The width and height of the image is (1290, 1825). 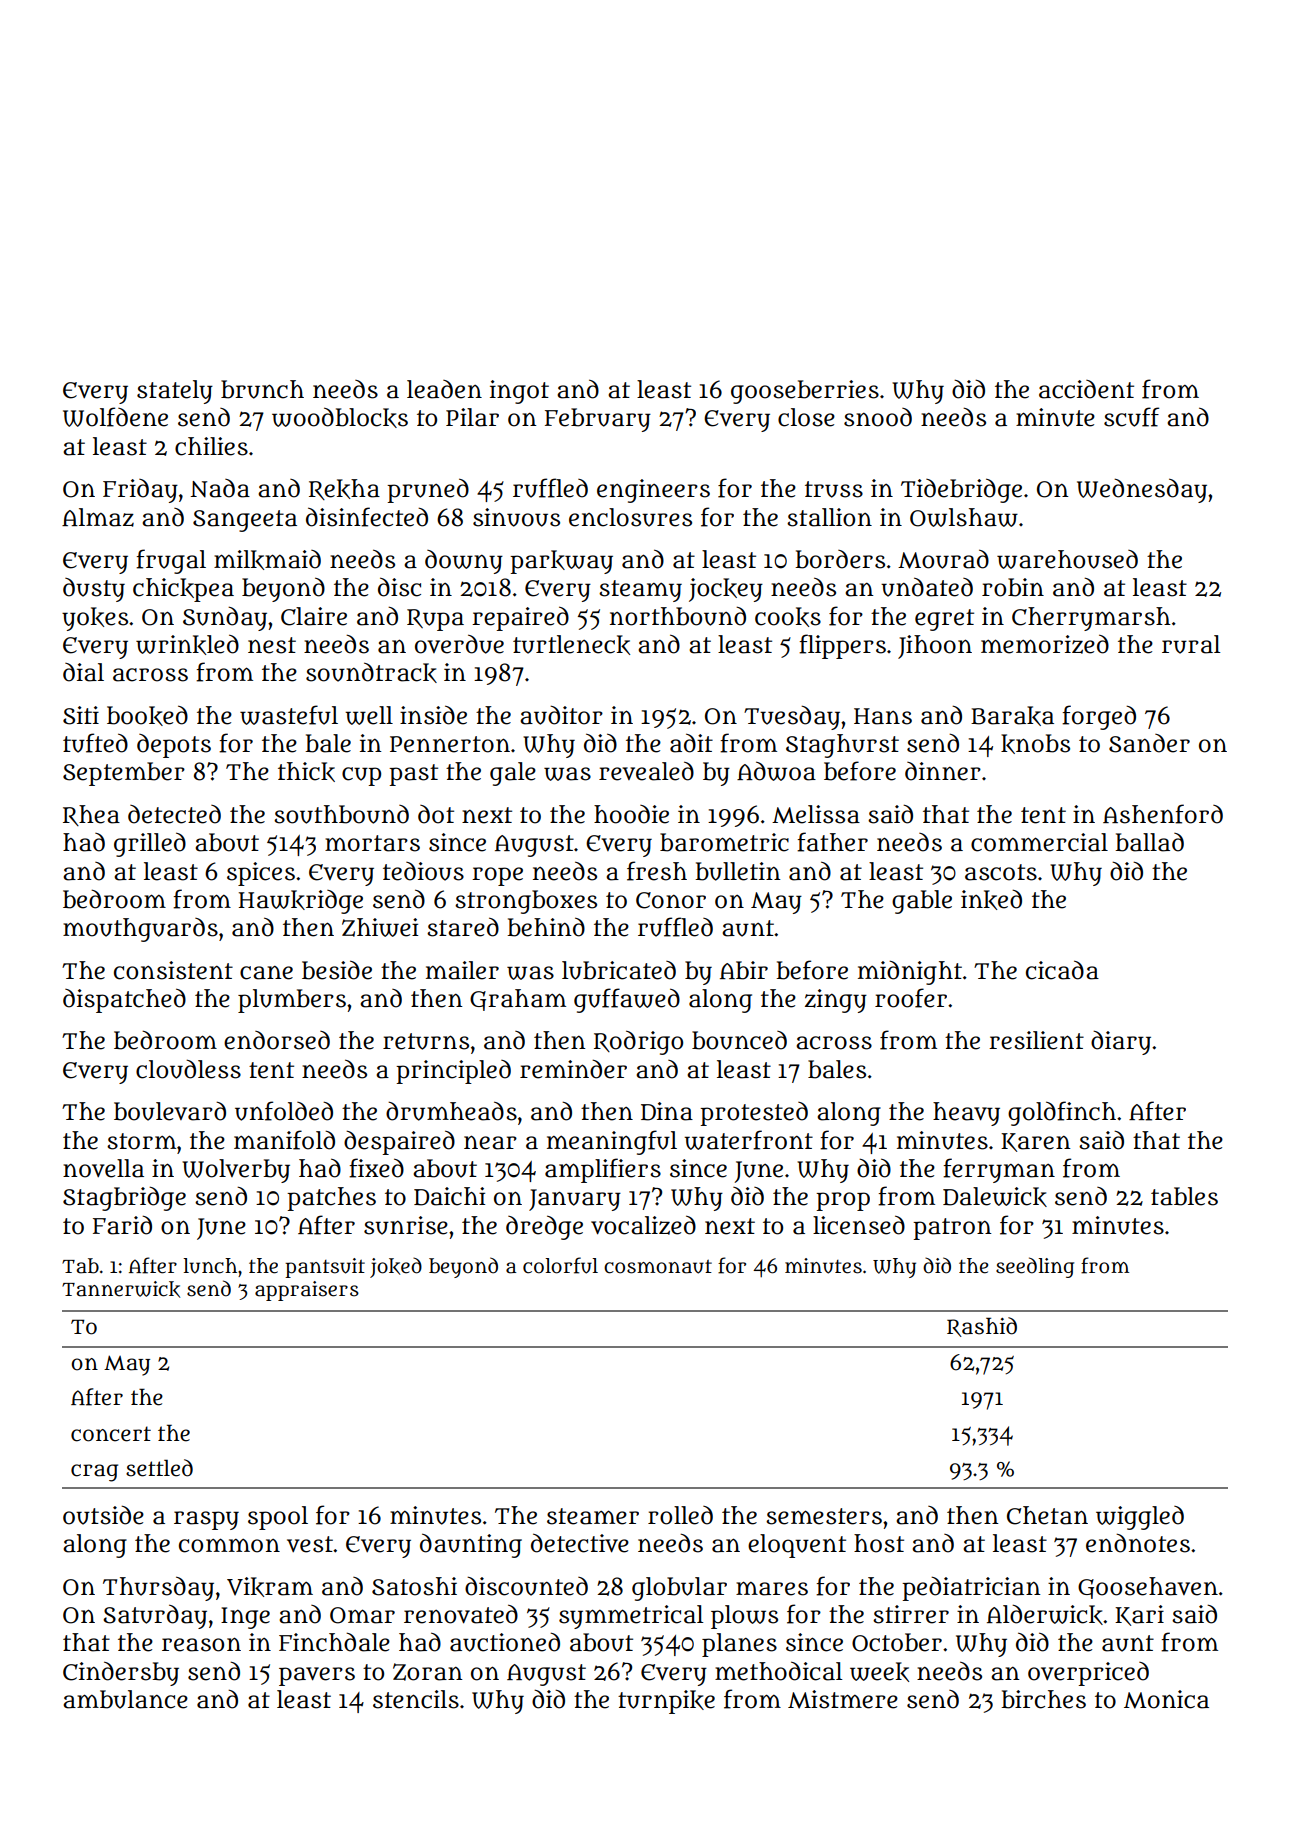 I want to click on southbound, so click(x=341, y=814).
